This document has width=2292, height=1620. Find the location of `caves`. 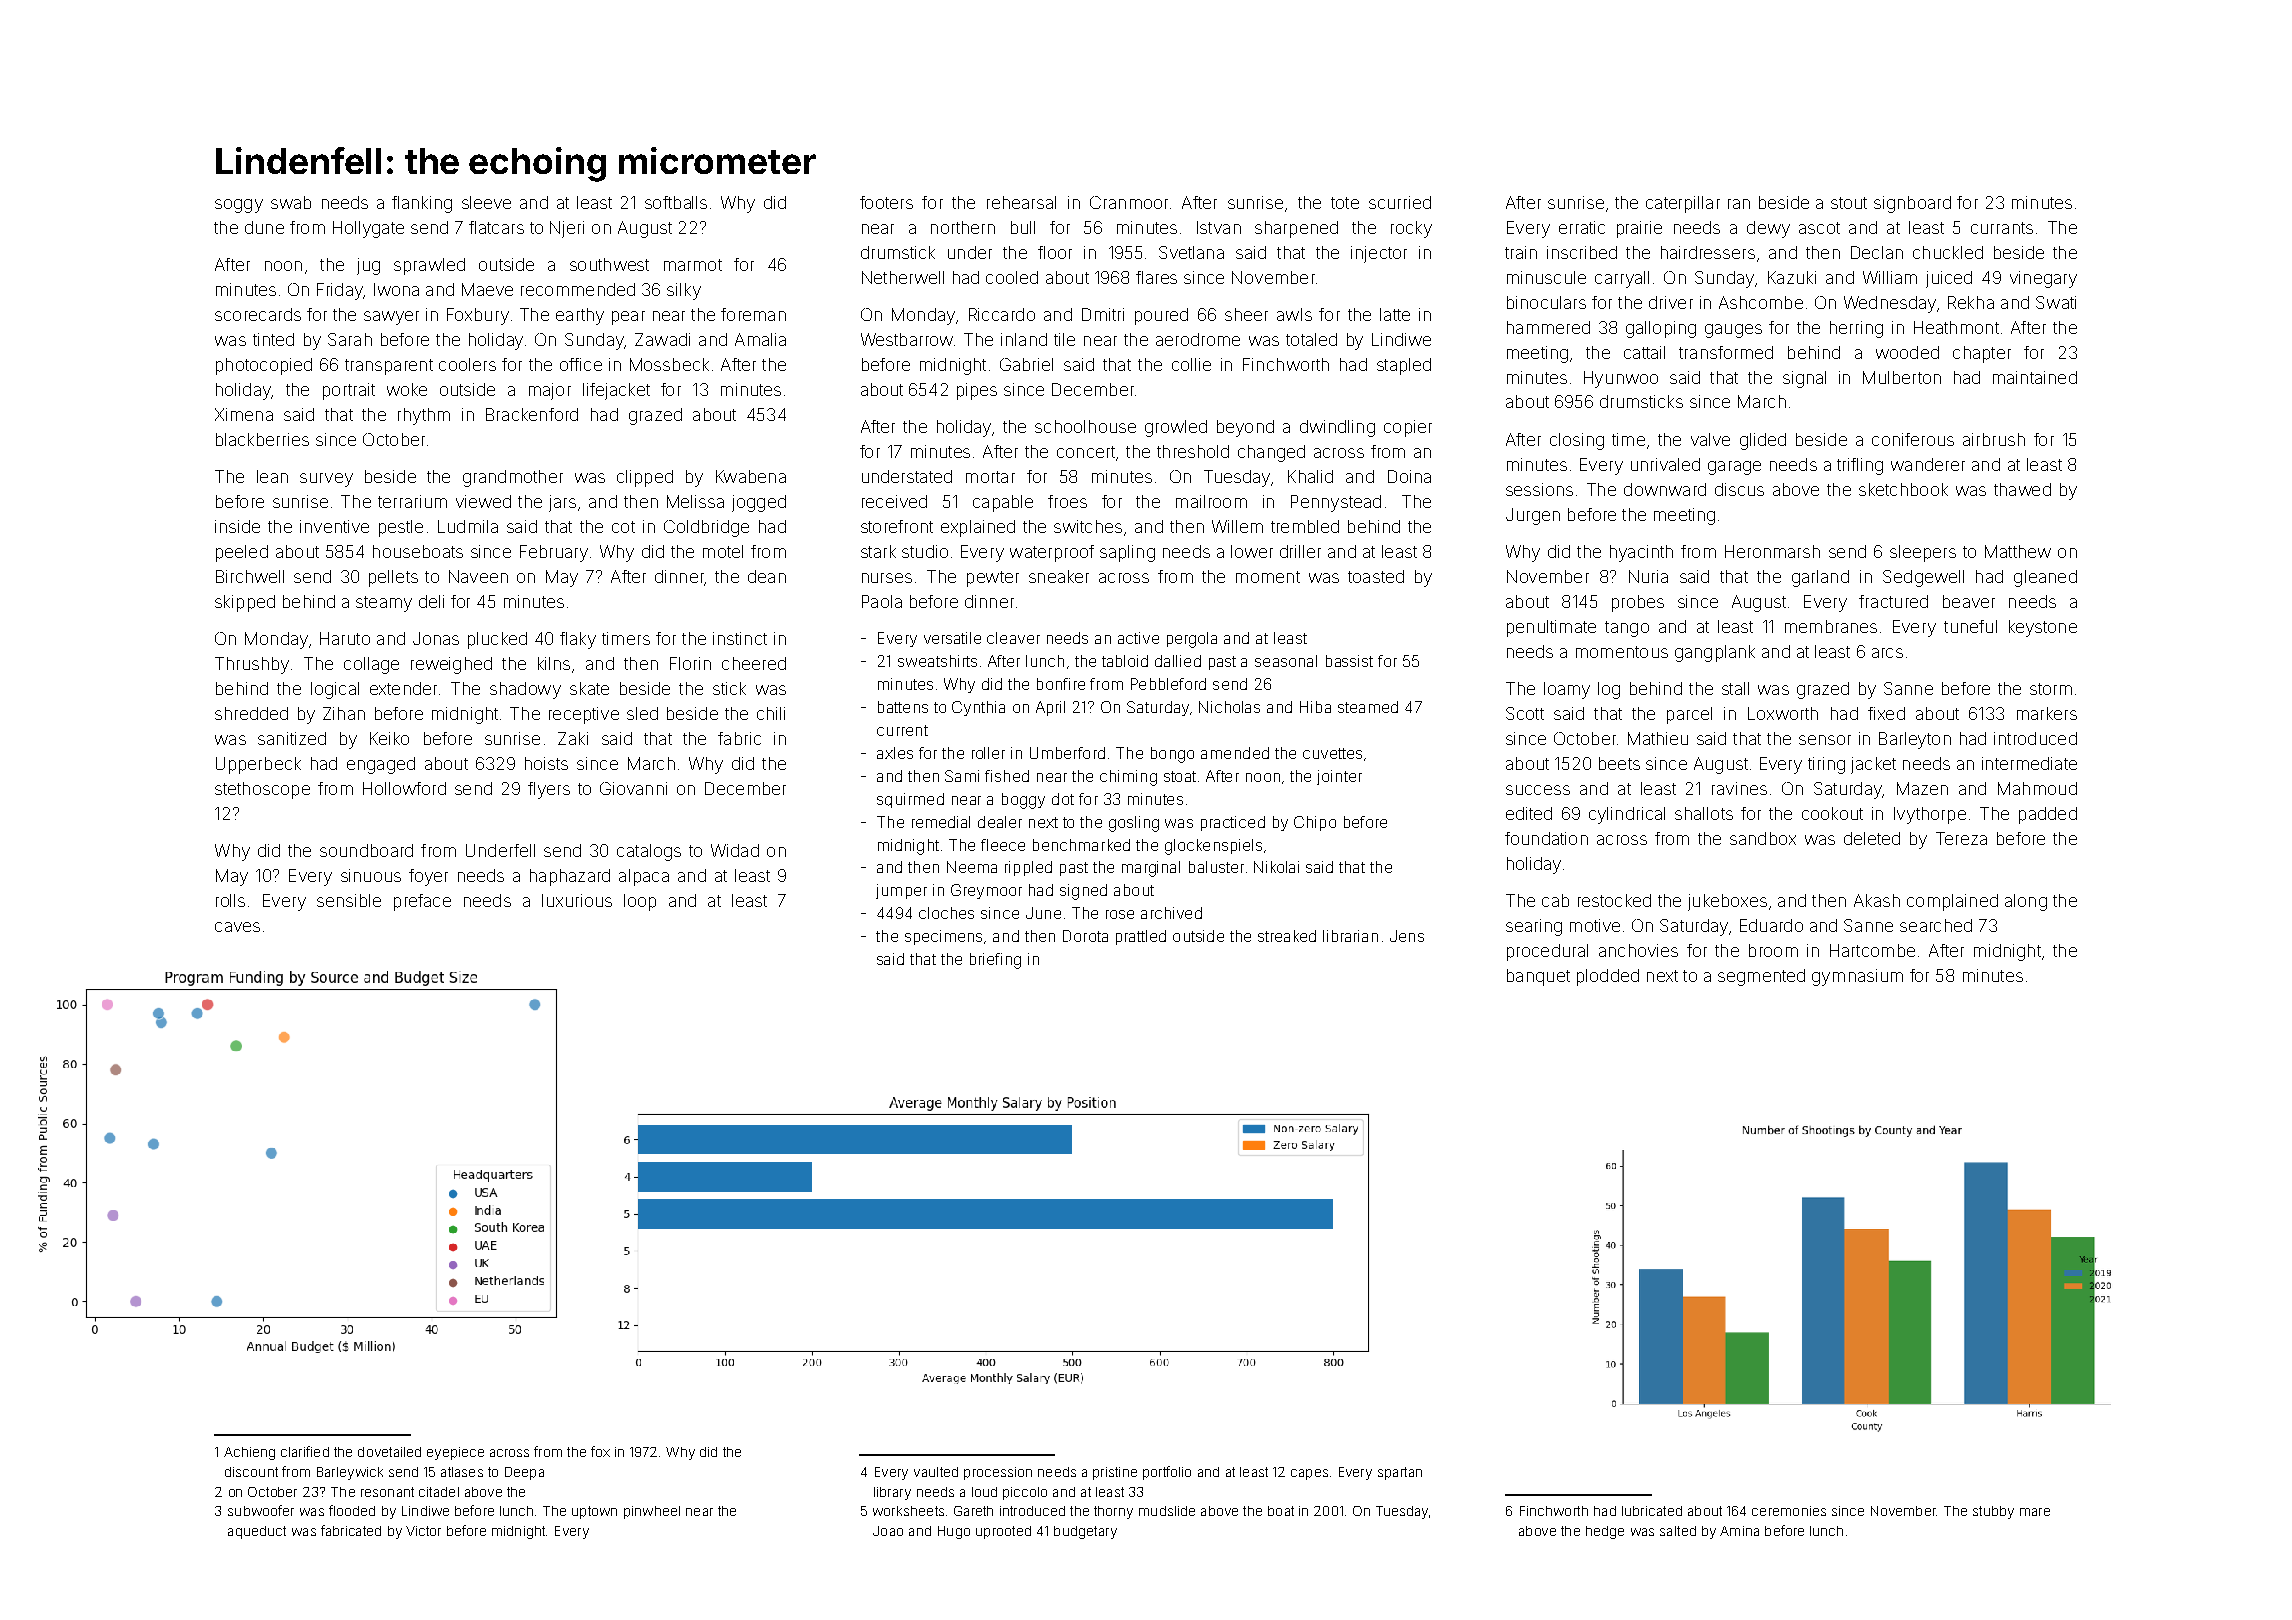

caves is located at coordinates (237, 927).
